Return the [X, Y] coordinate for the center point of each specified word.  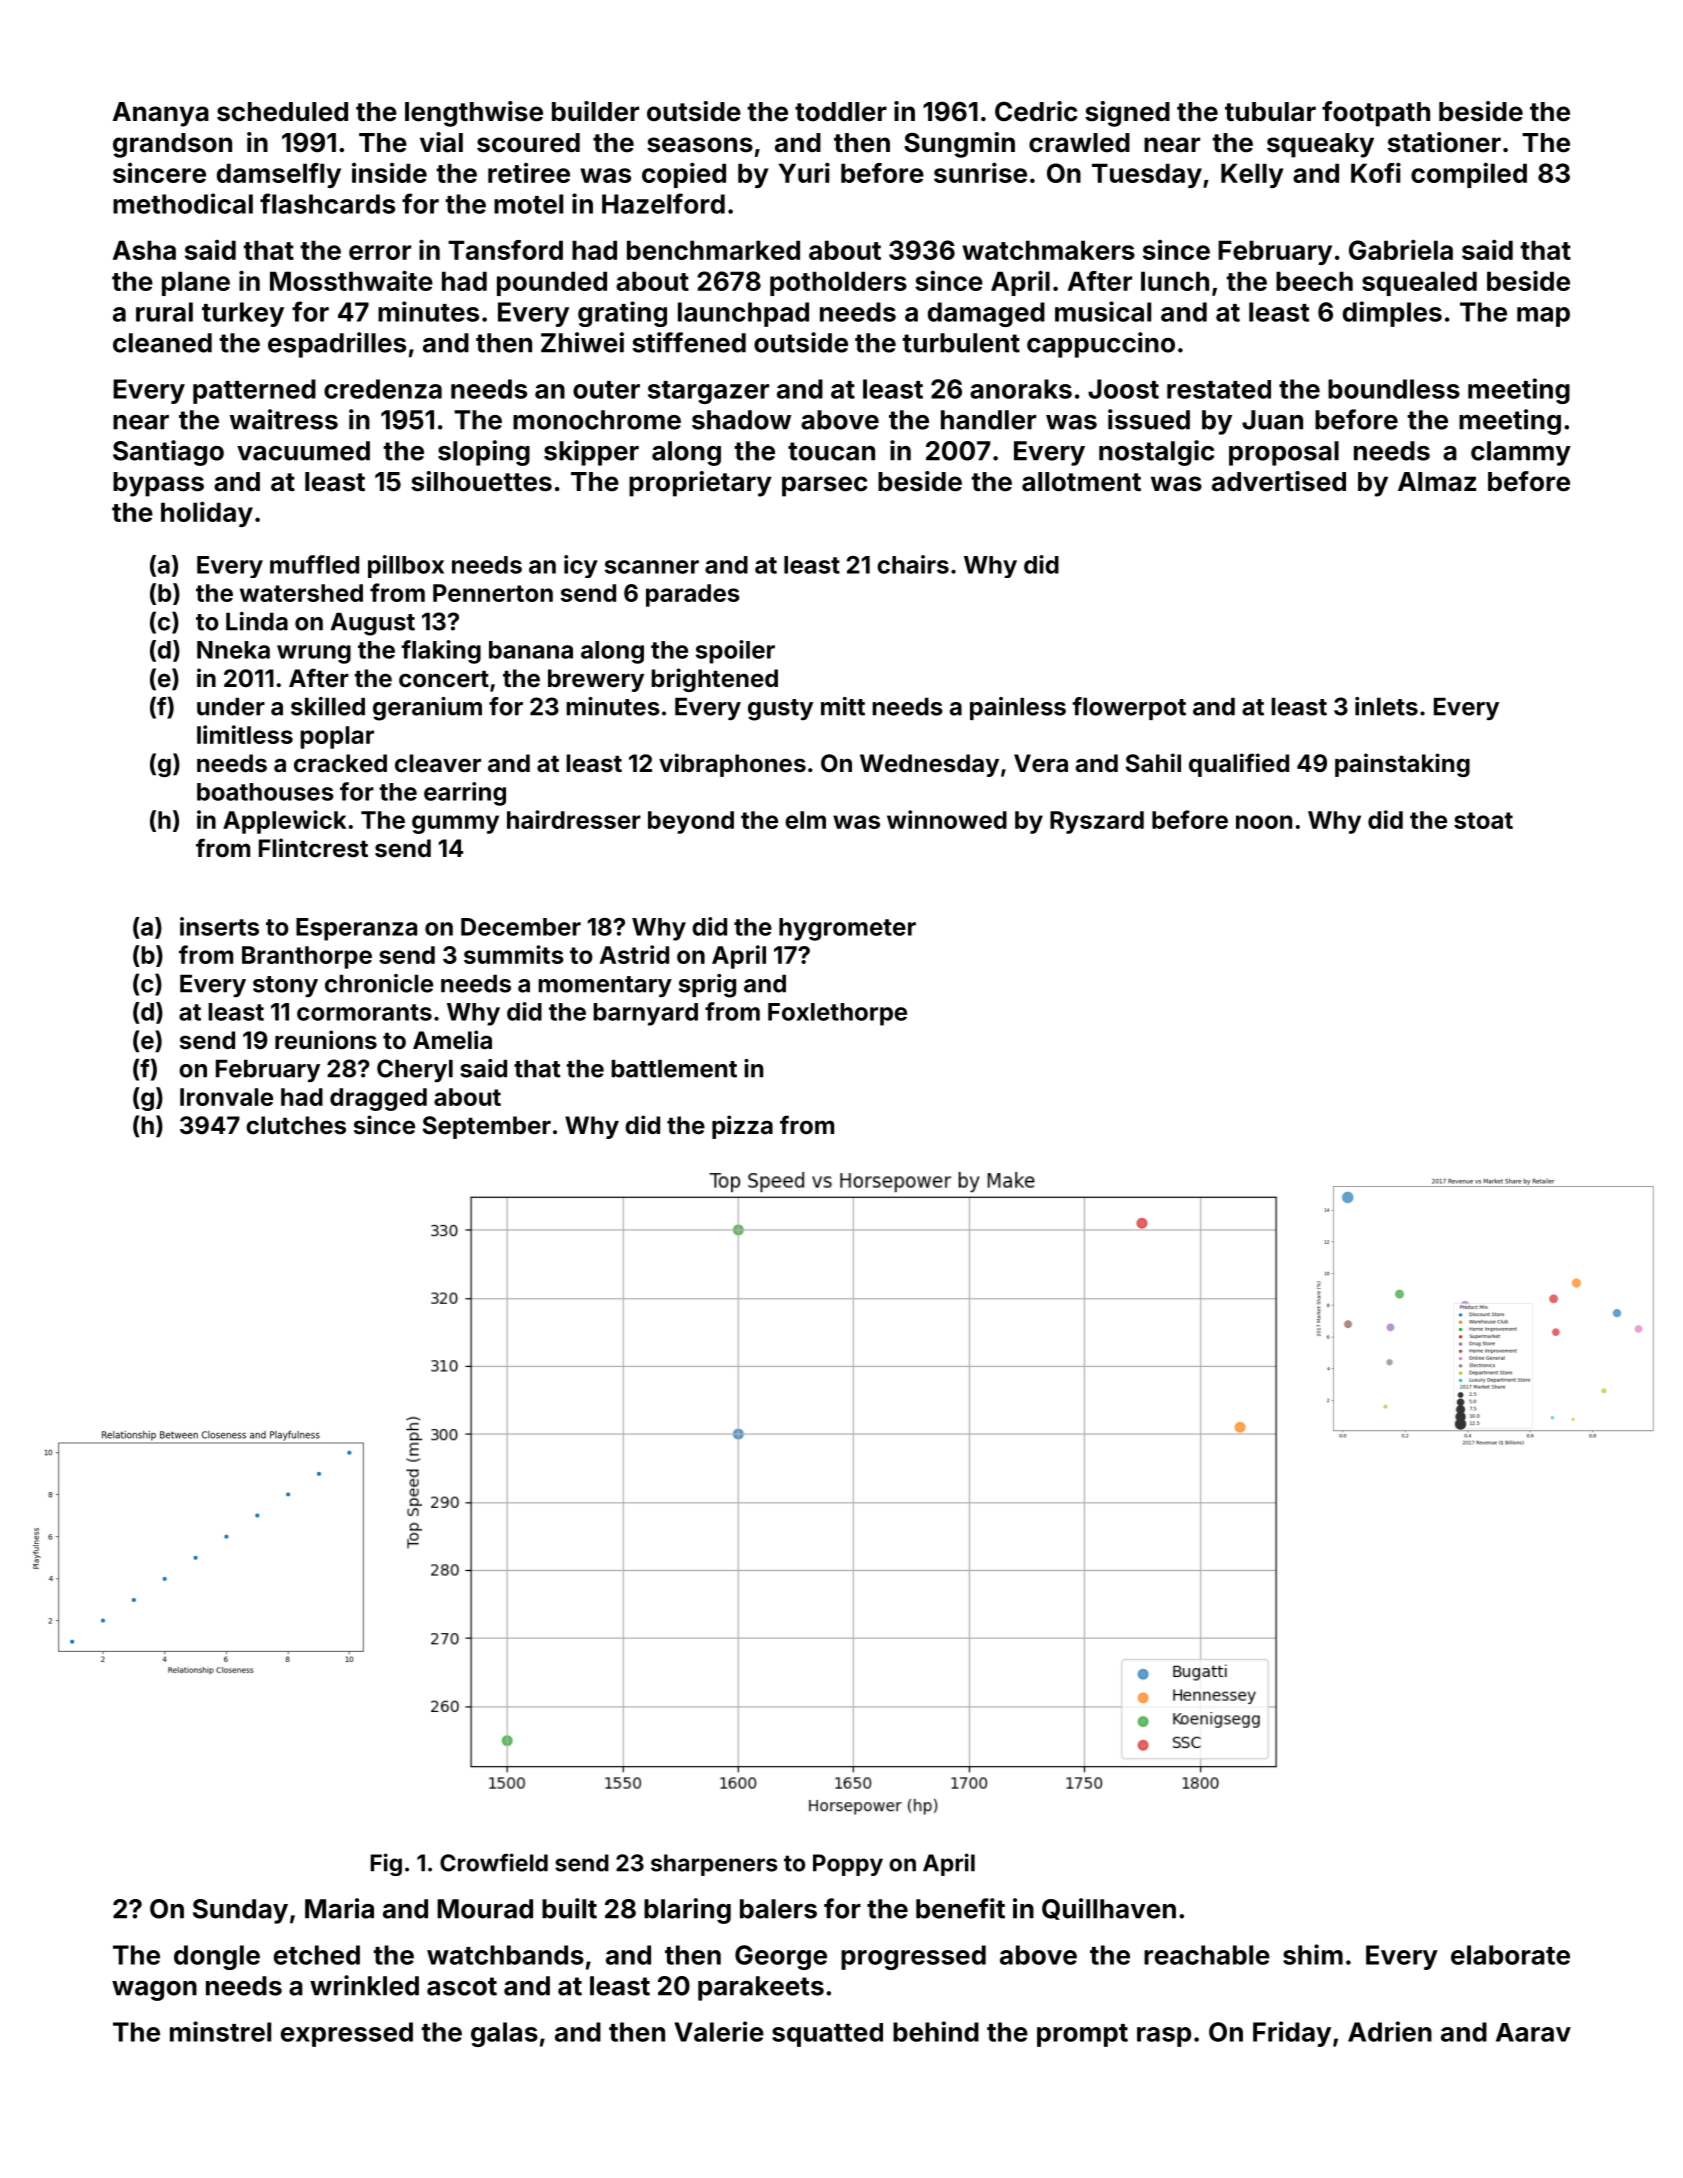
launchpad [743, 314]
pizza [742, 1127]
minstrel [220, 2031]
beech [1314, 281]
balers [778, 1909]
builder [595, 111]
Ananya [161, 114]
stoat [1483, 820]
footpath [1376, 114]
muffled [314, 564]
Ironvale [226, 1097]
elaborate [1510, 1955]
